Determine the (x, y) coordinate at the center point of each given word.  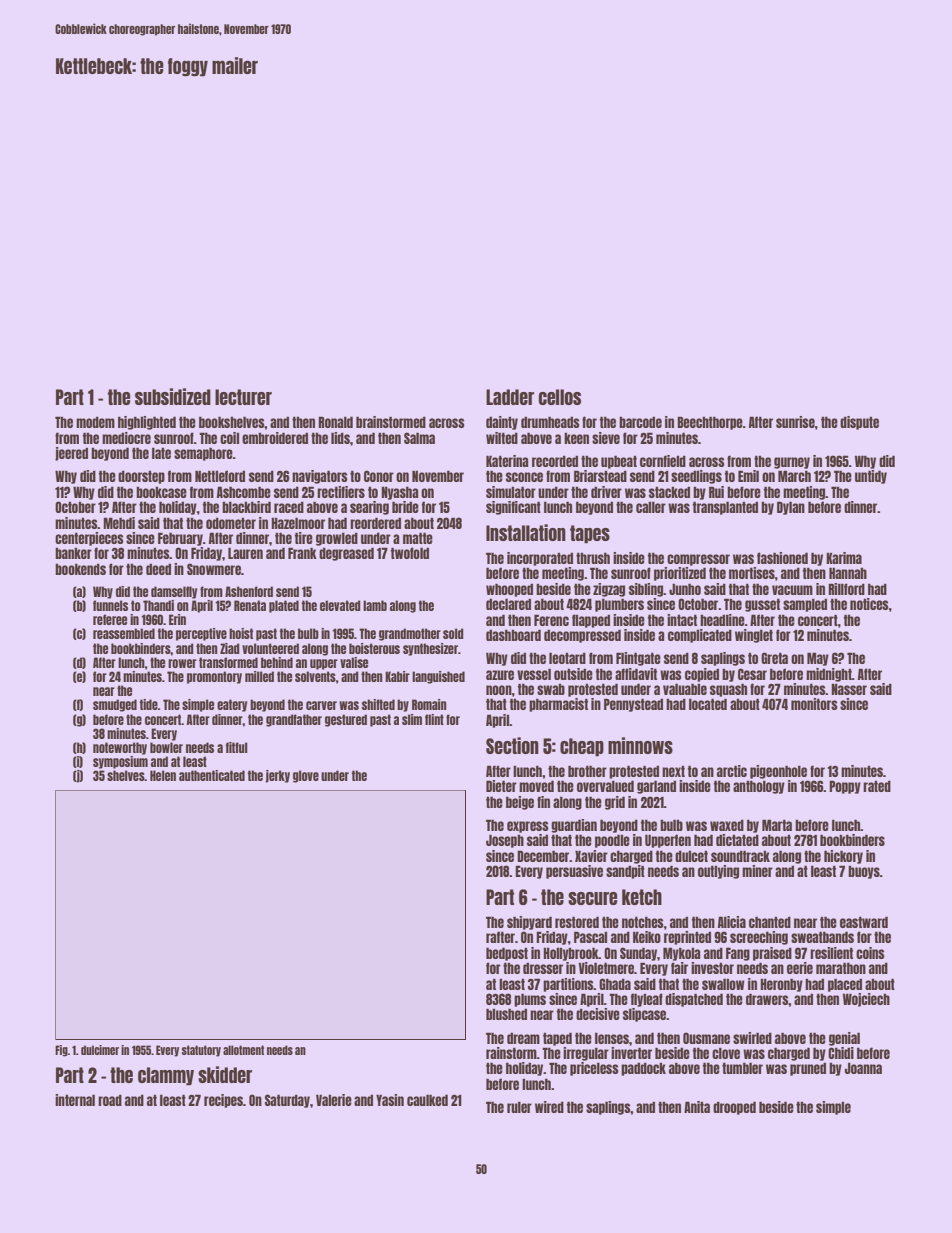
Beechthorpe (710, 423)
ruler (519, 1107)
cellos (559, 397)
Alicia (732, 922)
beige (520, 803)
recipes (223, 1101)
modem (95, 422)
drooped (734, 1108)
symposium (120, 762)
